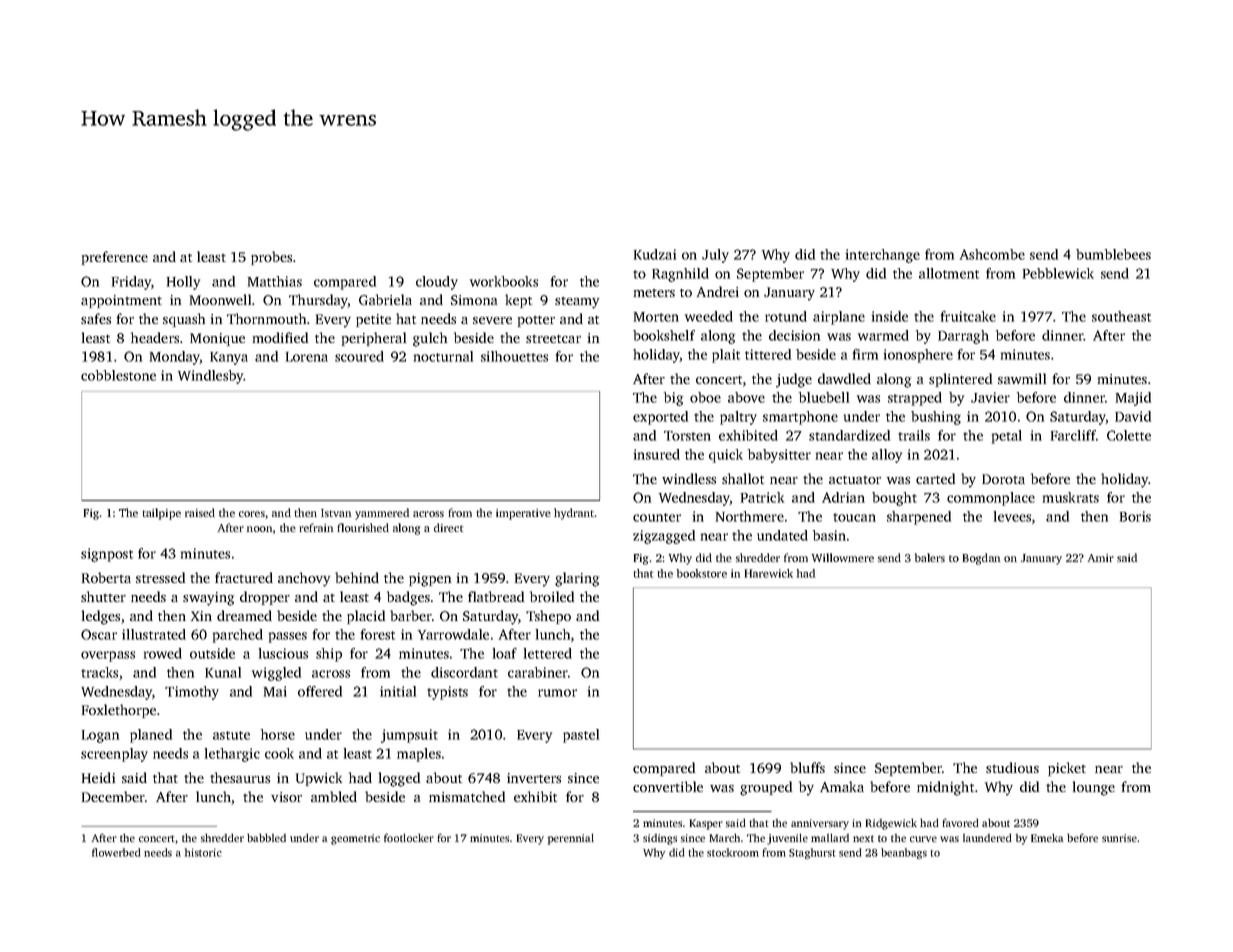  I want to click on babbled, so click(266, 837).
